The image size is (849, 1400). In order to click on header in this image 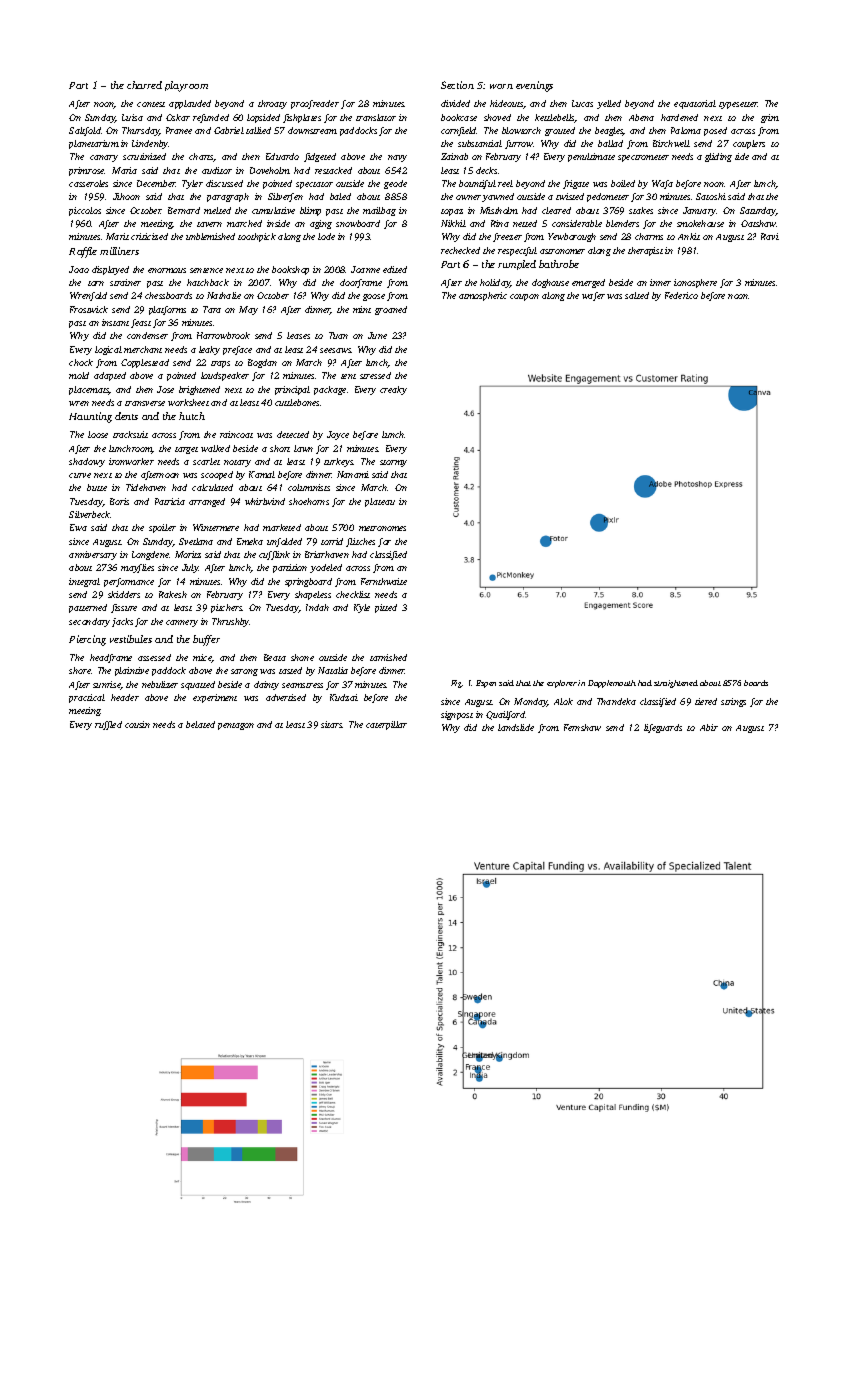, I will do `click(125, 697)`.
